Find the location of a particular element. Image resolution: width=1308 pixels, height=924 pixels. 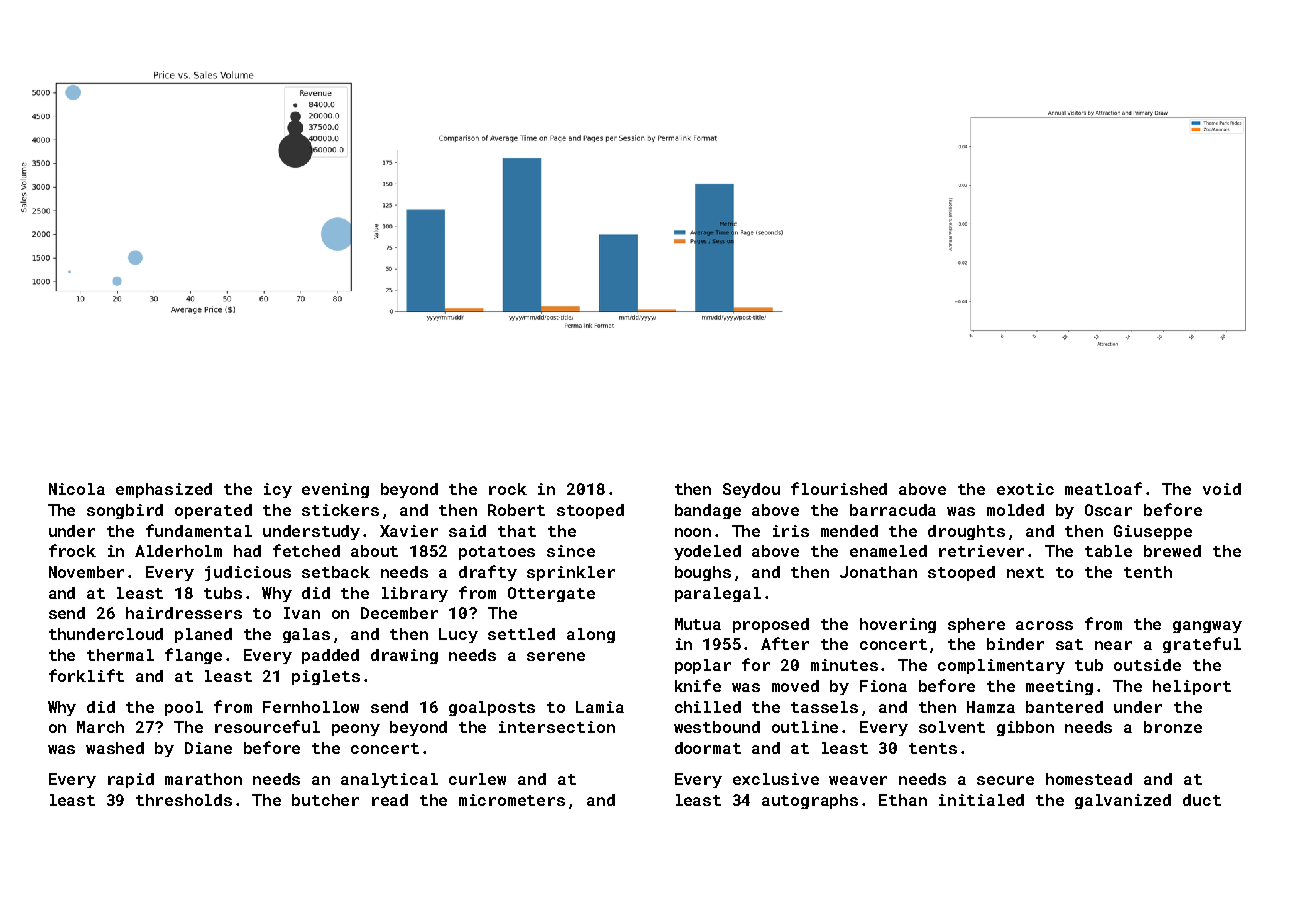

serene is located at coordinates (556, 656).
